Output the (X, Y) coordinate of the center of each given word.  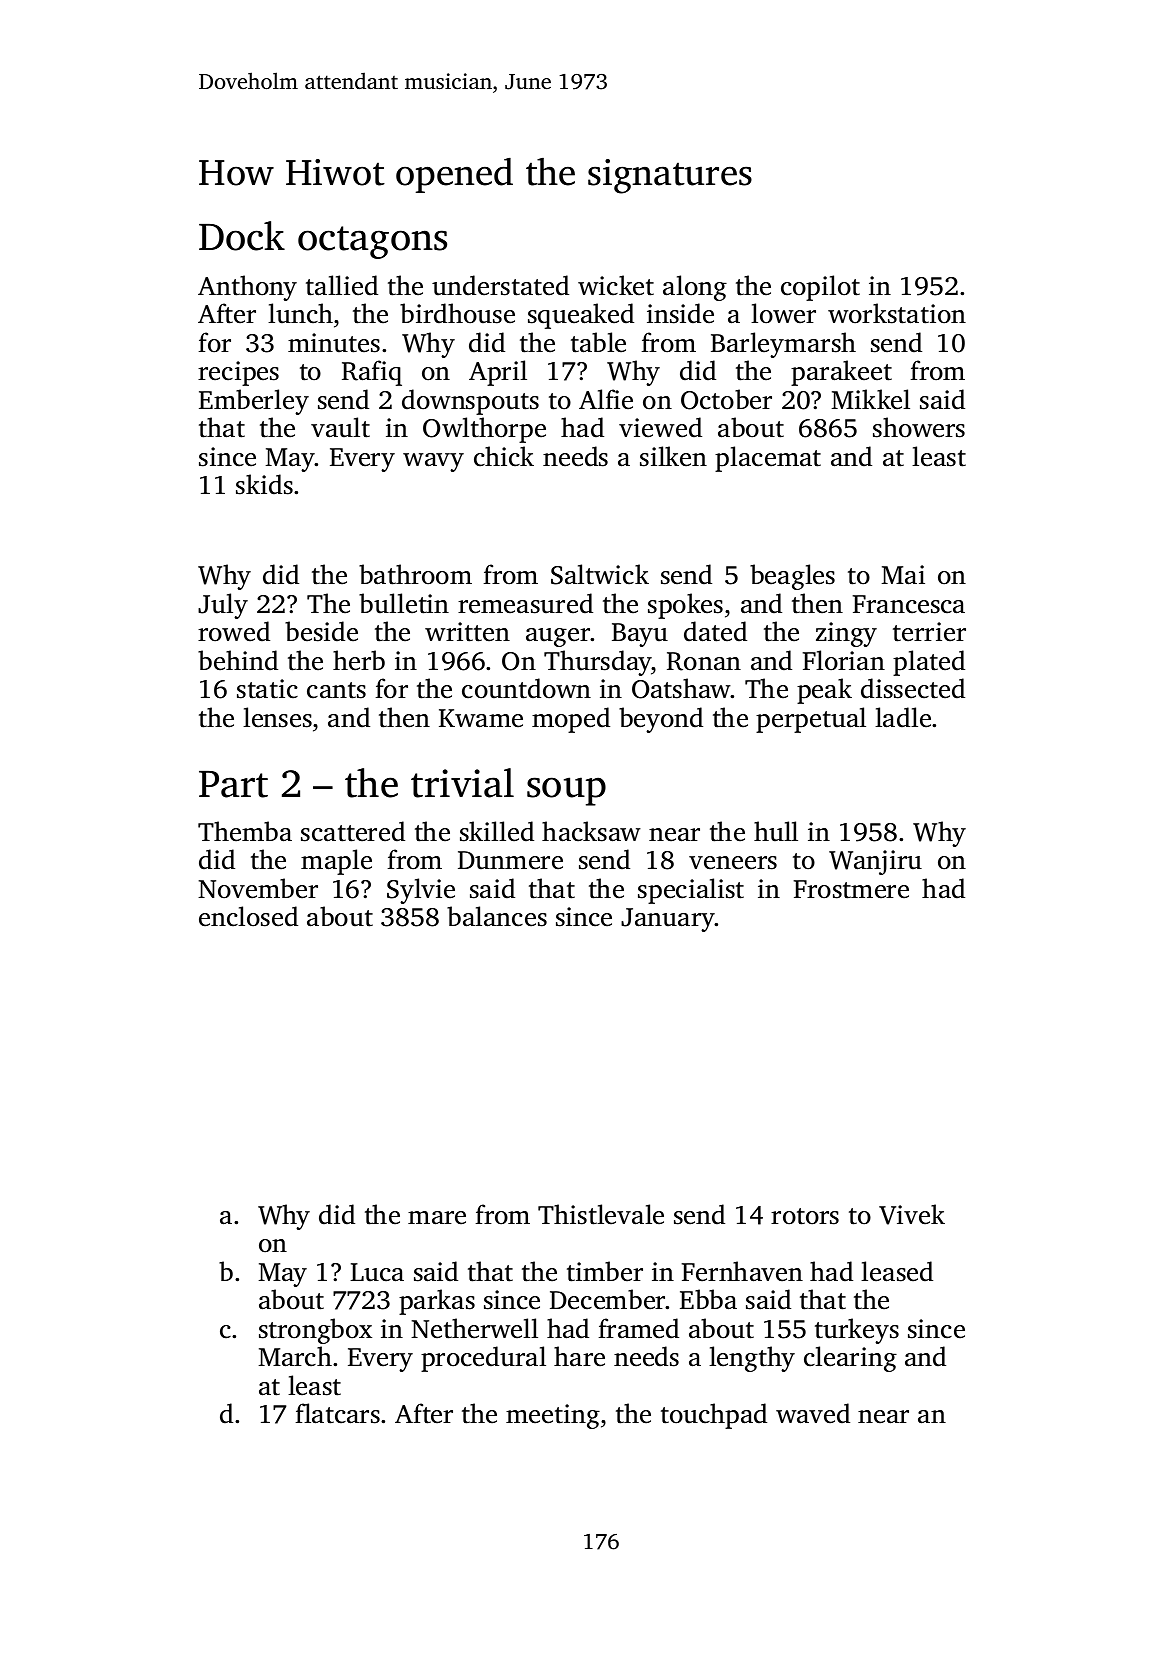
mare (437, 1218)
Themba (245, 831)
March (295, 1356)
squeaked (581, 316)
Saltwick (600, 574)
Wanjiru (875, 862)
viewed (660, 427)
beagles (792, 577)
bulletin (404, 603)
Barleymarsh (783, 345)
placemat (768, 459)
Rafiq (372, 373)
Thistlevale (601, 1214)
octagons (372, 242)
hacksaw (591, 831)
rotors (805, 1216)
